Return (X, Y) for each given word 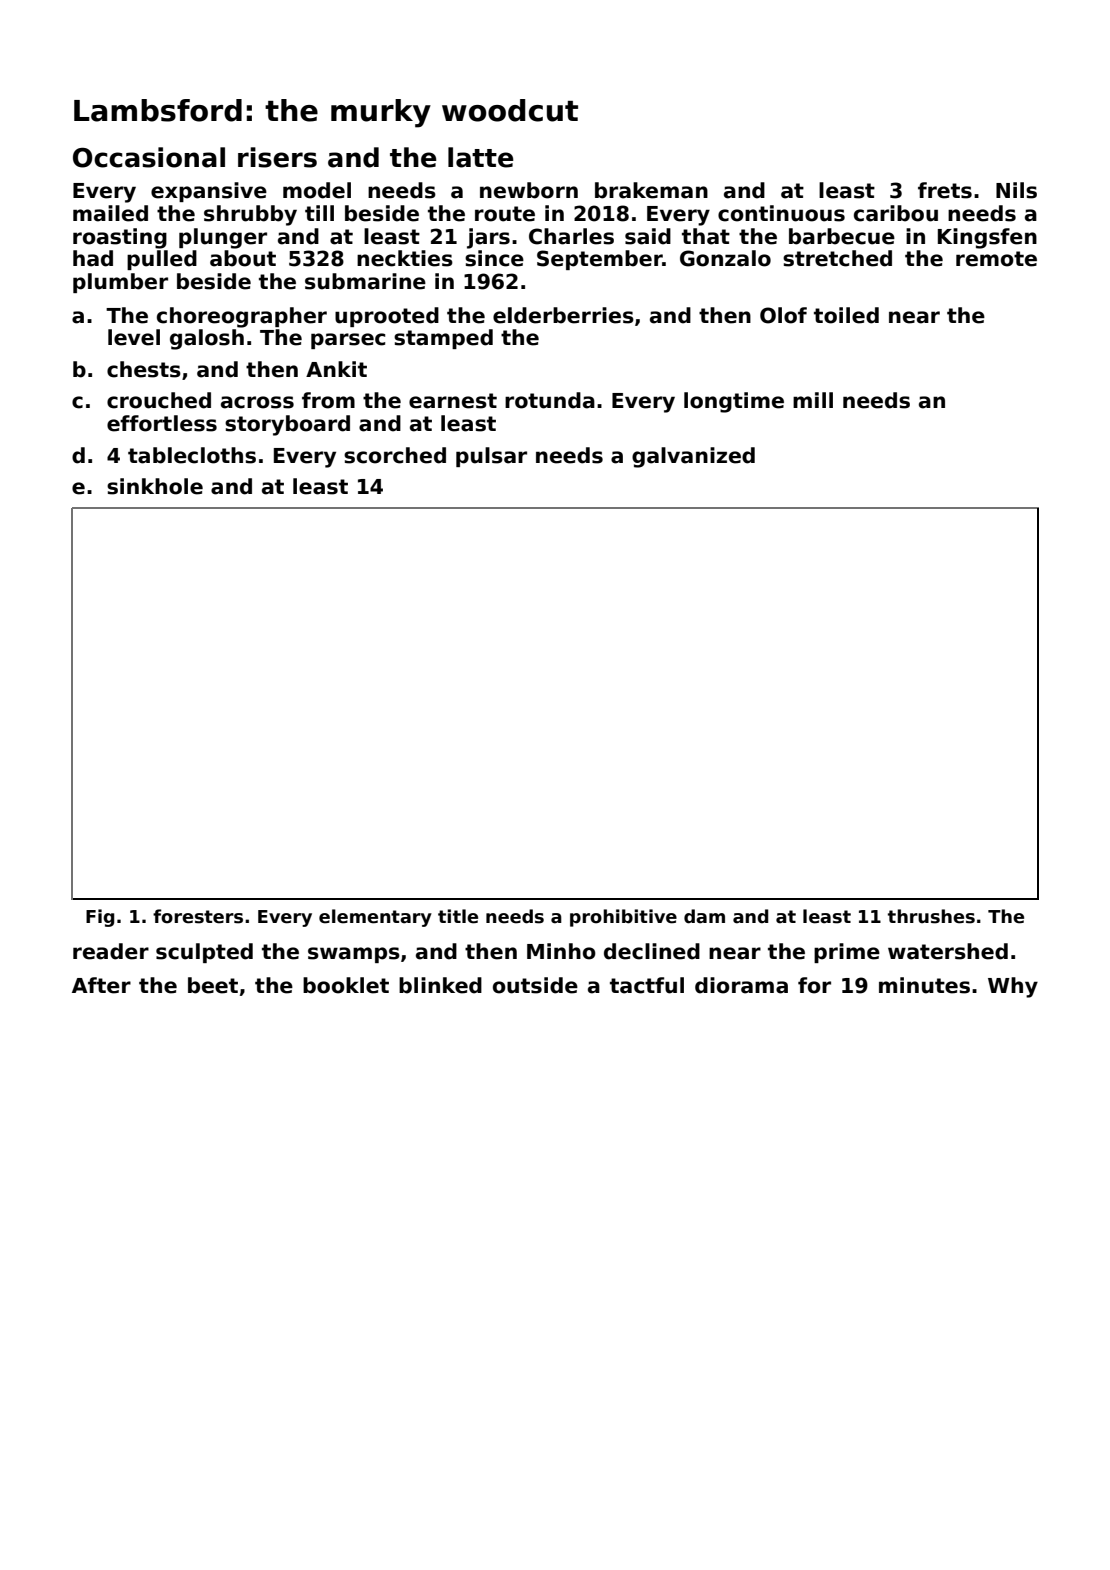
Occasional (149, 157)
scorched (395, 455)
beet (213, 985)
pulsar (491, 457)
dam (704, 916)
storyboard (287, 425)
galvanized (693, 457)
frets (945, 190)
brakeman (651, 190)
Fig (100, 918)
